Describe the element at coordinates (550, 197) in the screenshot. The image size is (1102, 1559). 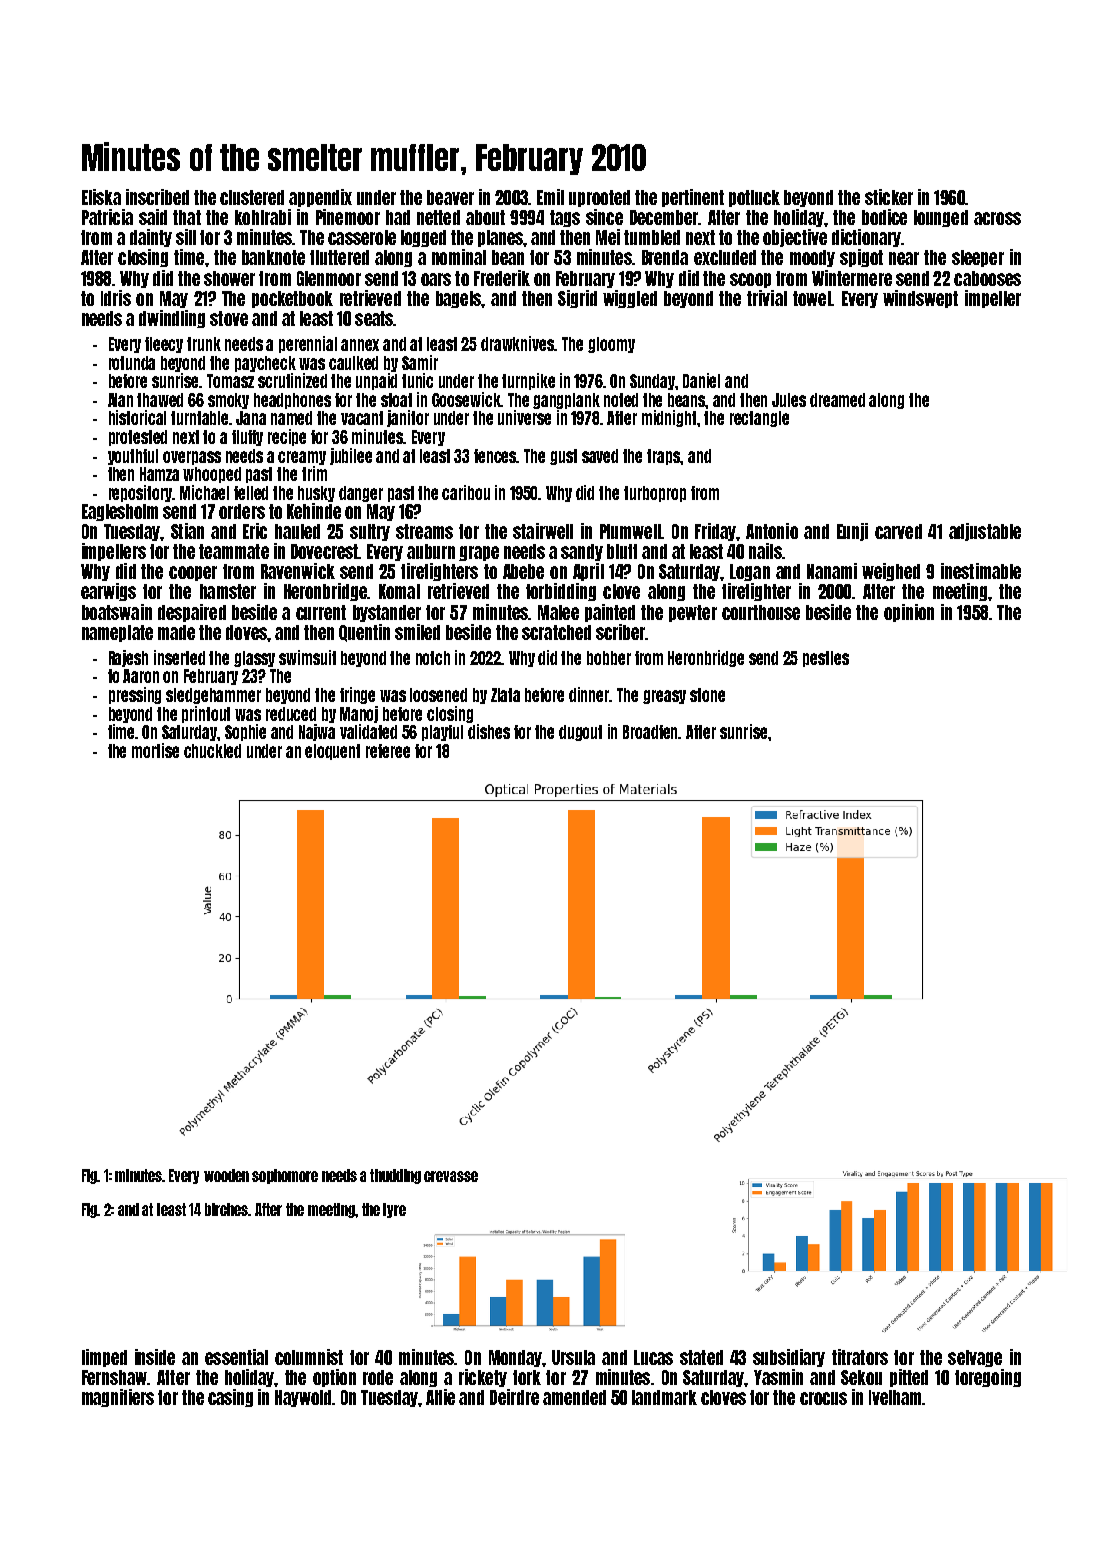
I see `Emil` at that location.
